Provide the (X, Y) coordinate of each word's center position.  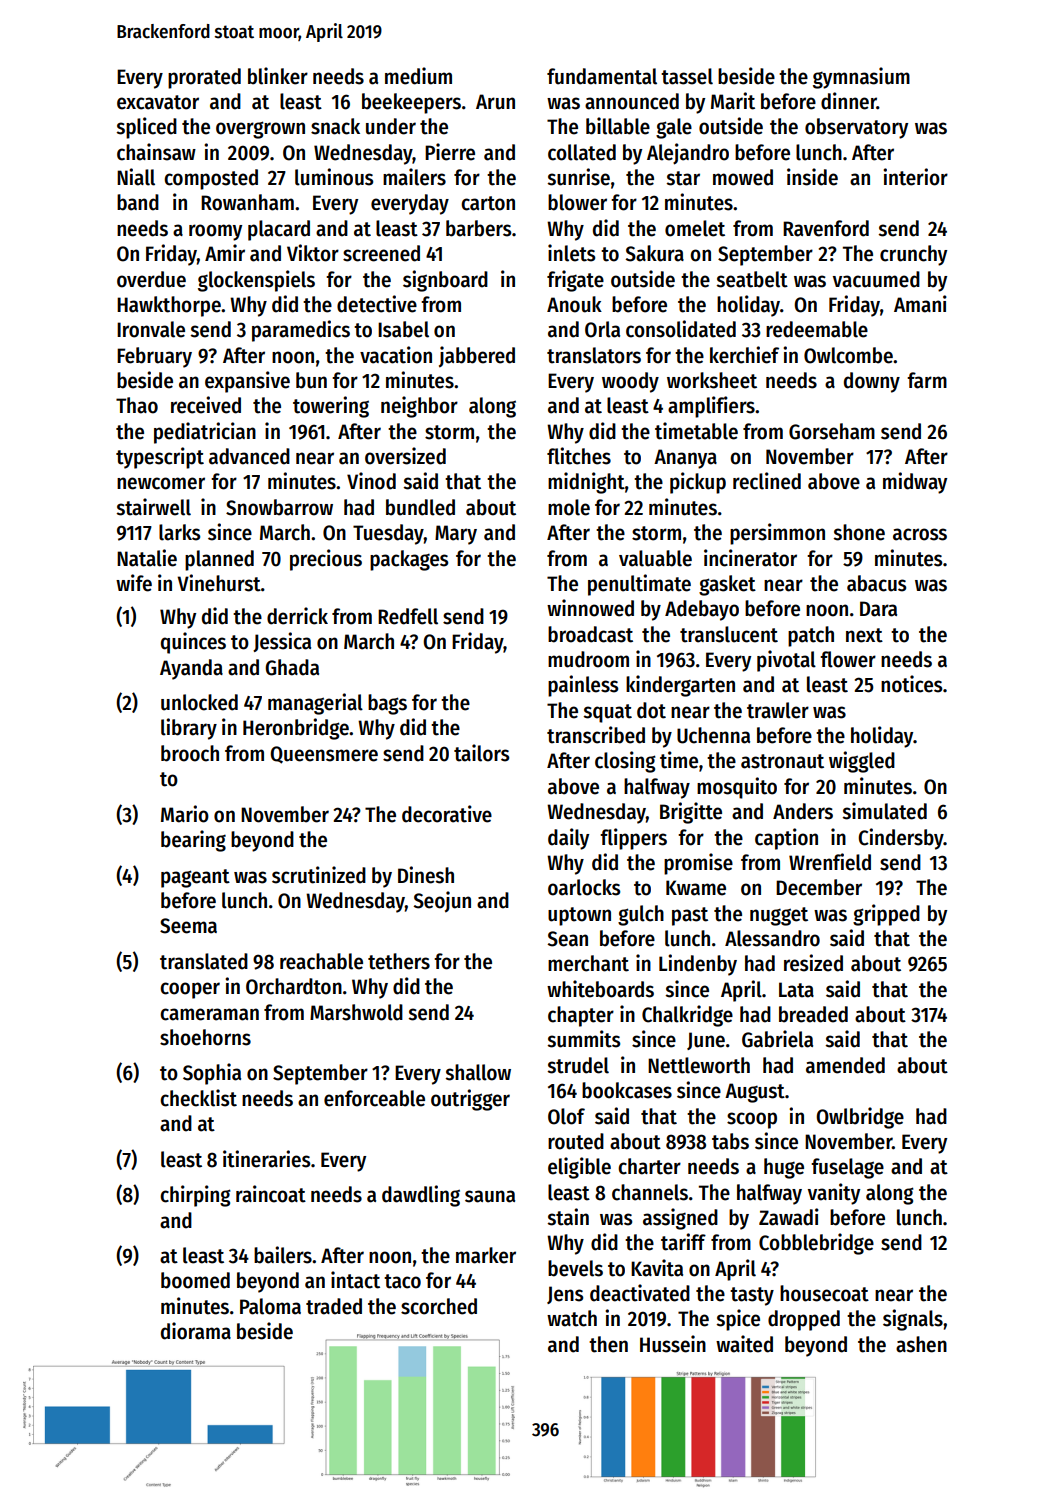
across (920, 534)
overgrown (260, 130)
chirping (195, 1196)
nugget (779, 916)
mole (569, 507)
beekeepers (411, 103)
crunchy (913, 255)
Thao (137, 405)
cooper (190, 990)
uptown (579, 916)
